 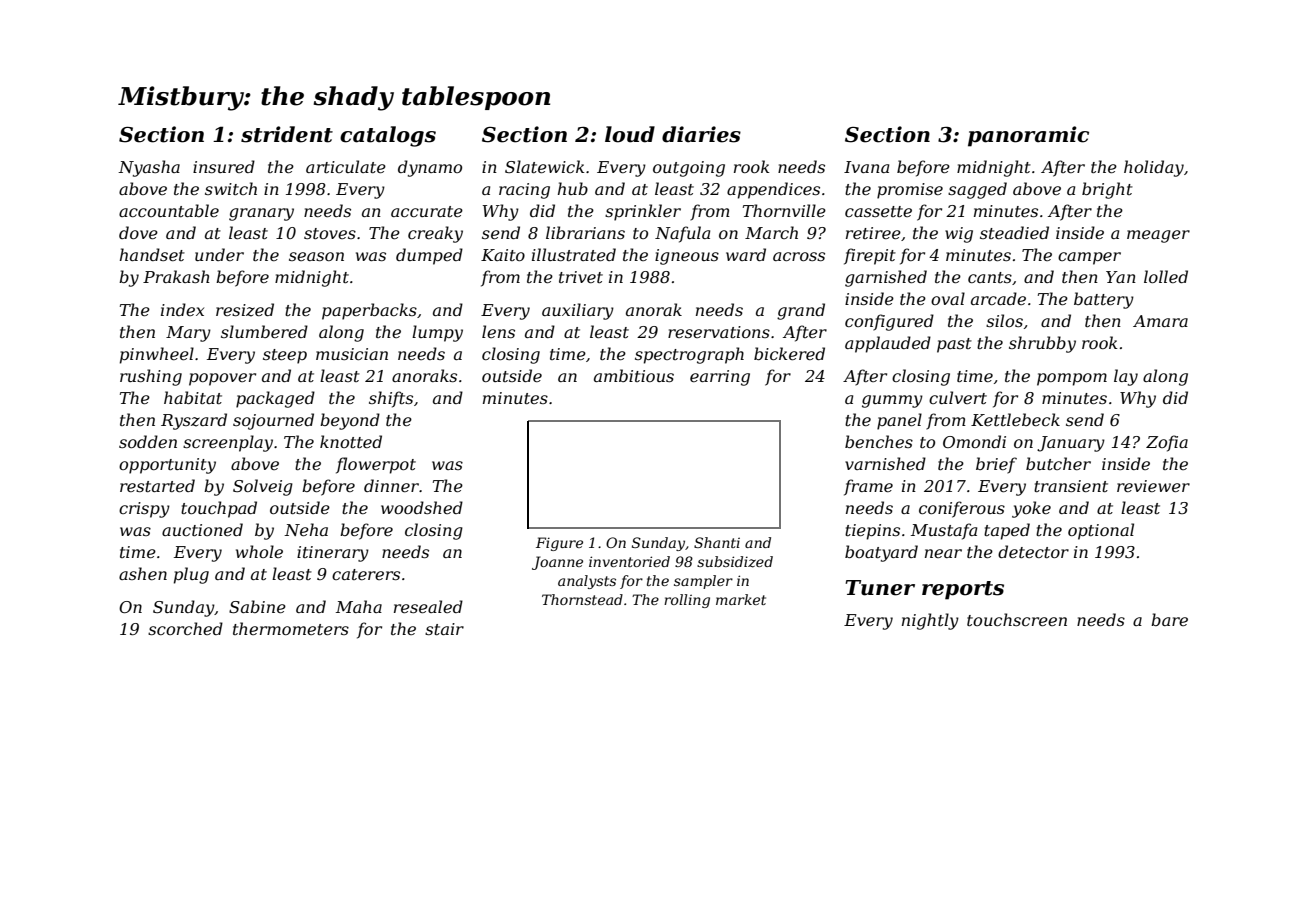 What do you see at coordinates (630, 134) in the page?
I see `loud` at bounding box center [630, 134].
